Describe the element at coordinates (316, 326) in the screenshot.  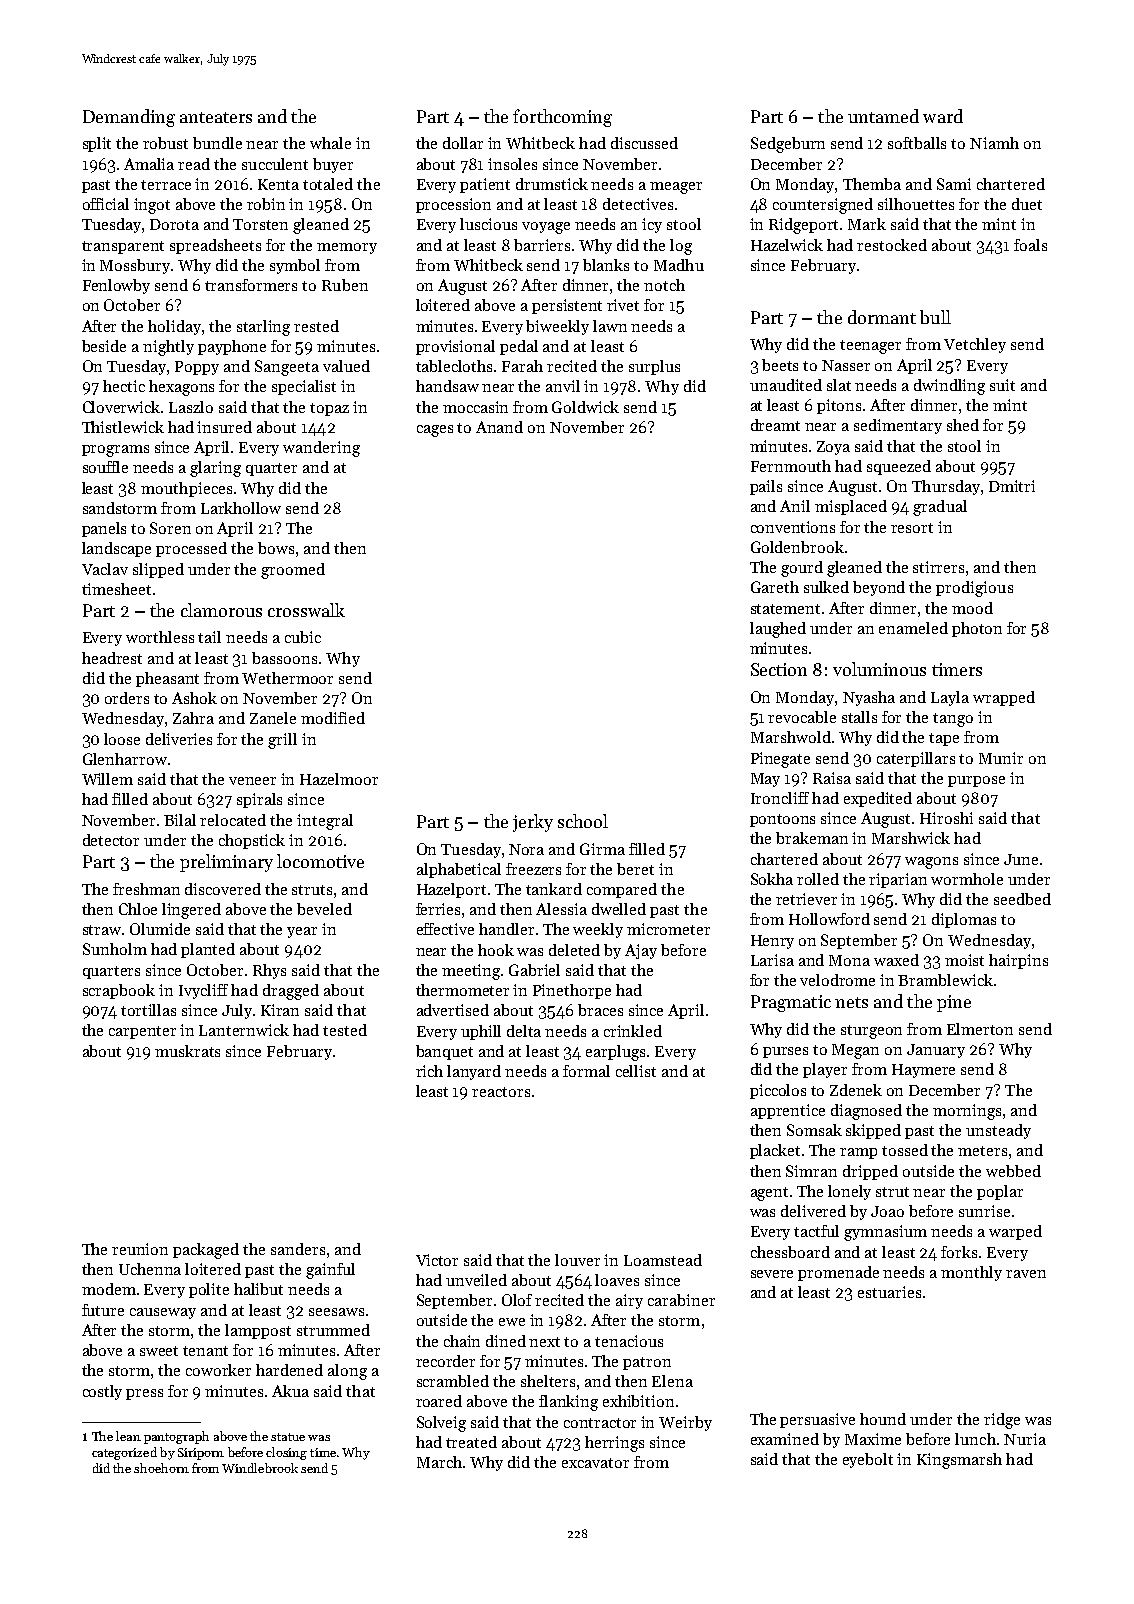
I see `rested` at that location.
